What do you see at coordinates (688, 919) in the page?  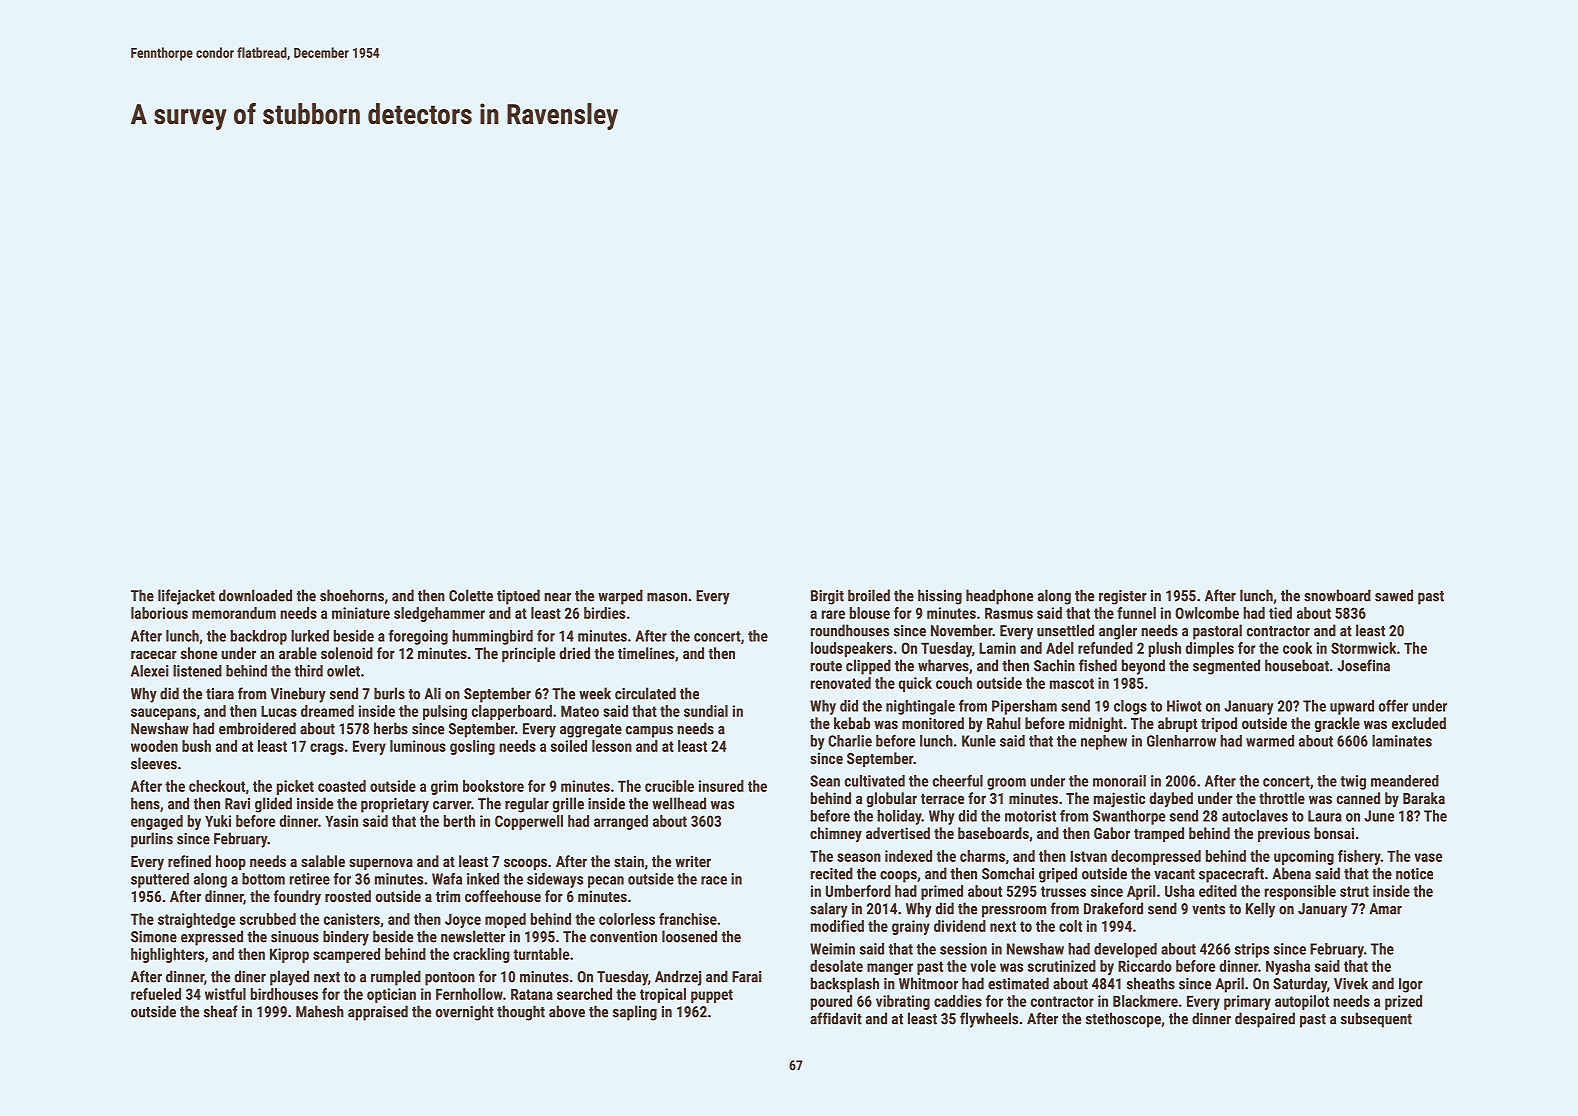 I see `franchise` at bounding box center [688, 919].
